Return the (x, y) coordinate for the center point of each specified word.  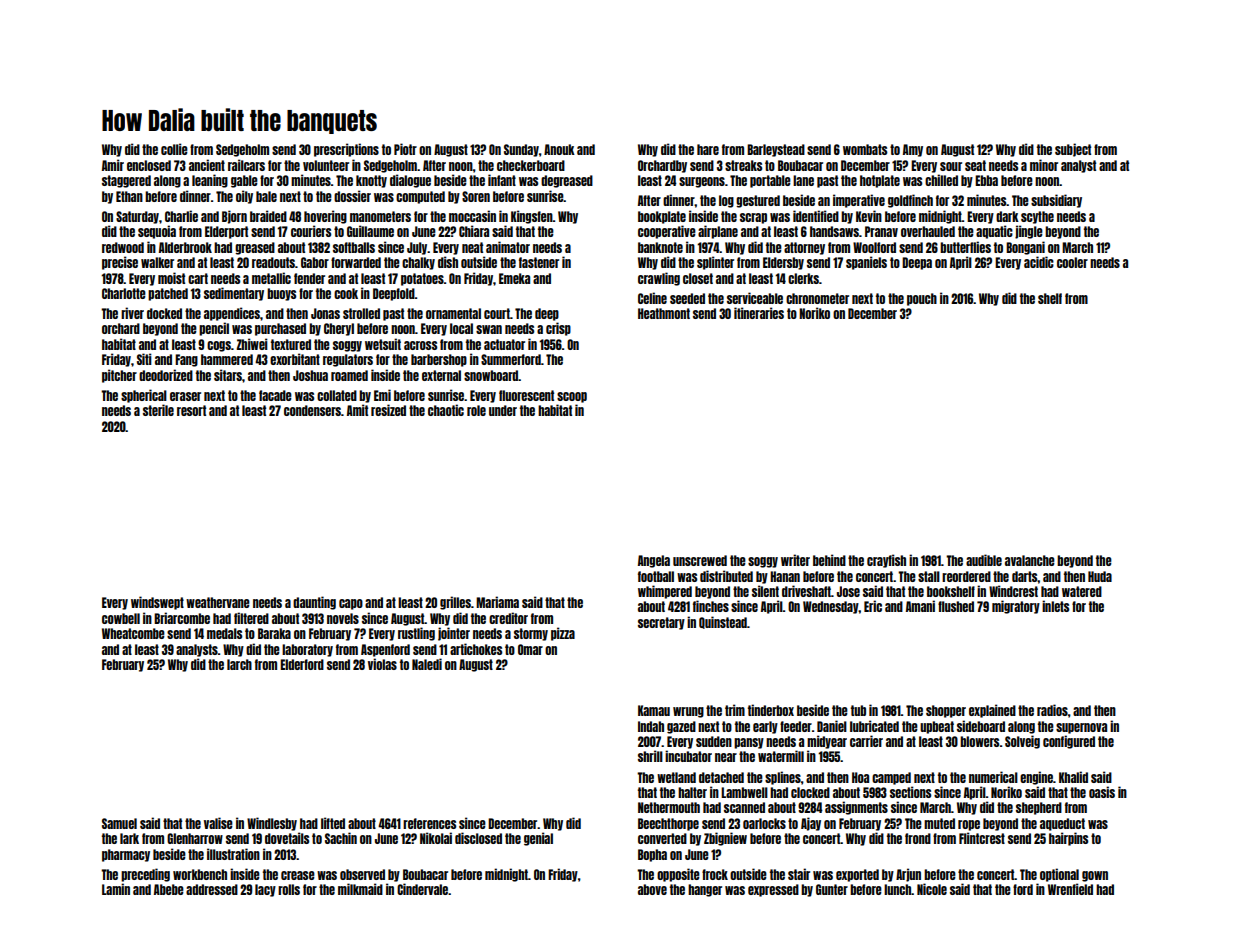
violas (382, 664)
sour (951, 166)
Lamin (116, 889)
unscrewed (700, 560)
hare (708, 149)
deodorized (166, 375)
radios (1052, 710)
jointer (454, 634)
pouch (922, 299)
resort (191, 410)
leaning (210, 181)
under (503, 410)
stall (929, 576)
